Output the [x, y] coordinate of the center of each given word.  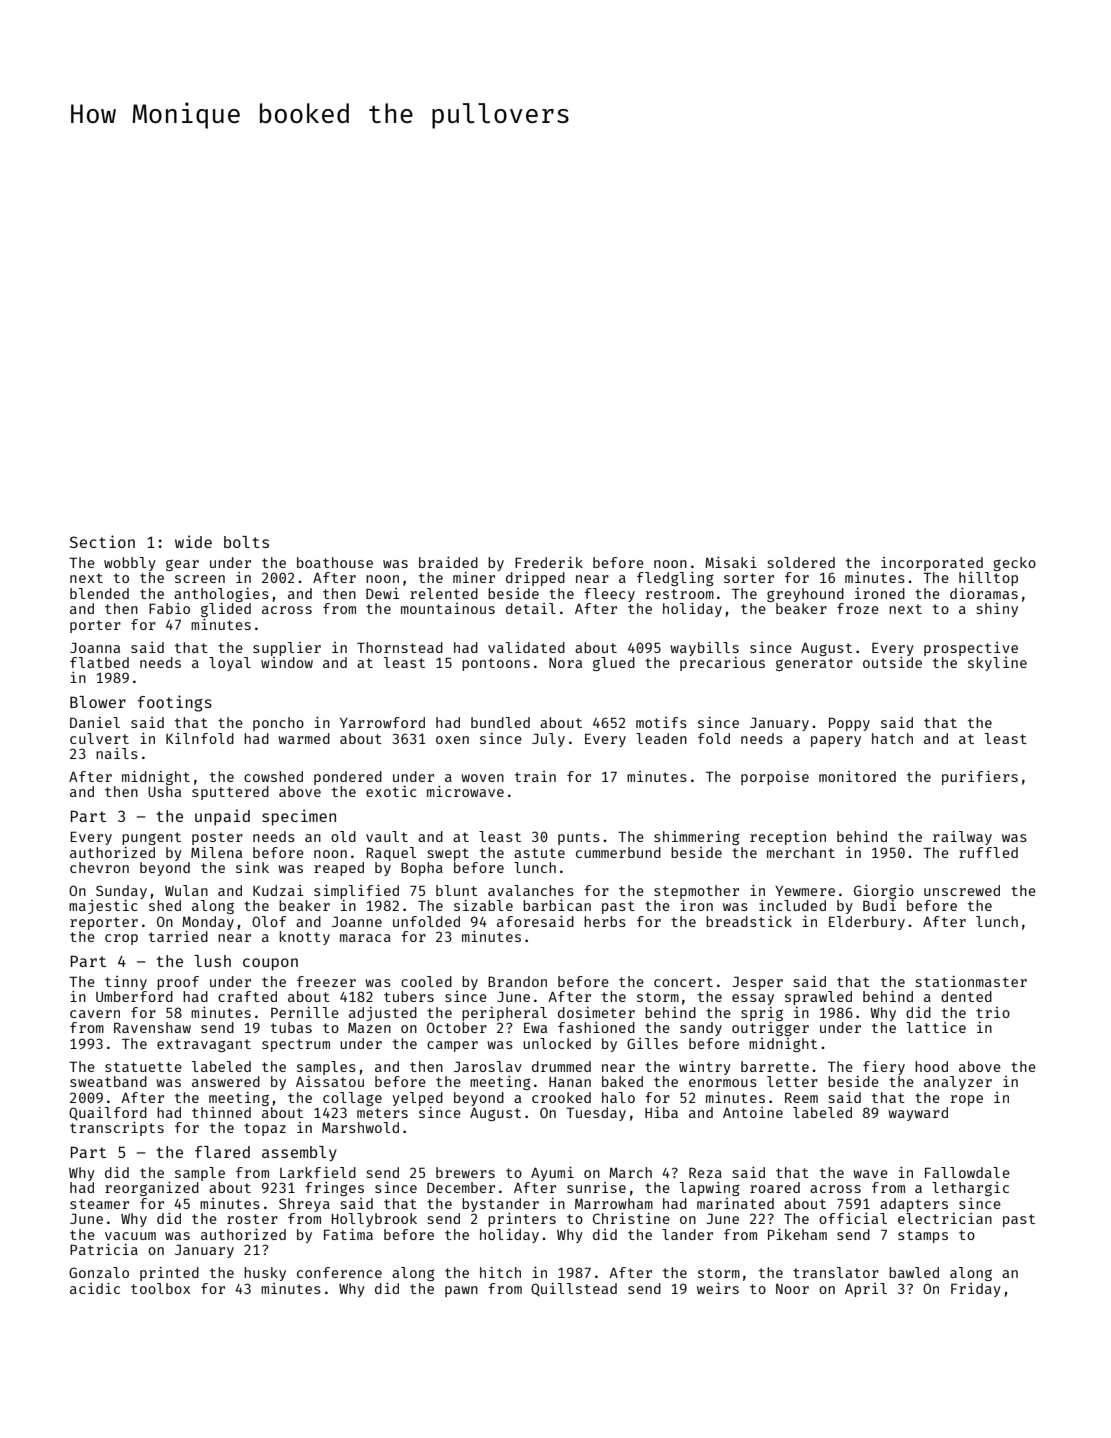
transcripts [117, 1128]
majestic [103, 907]
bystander [500, 1205]
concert [683, 982]
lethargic [970, 1189]
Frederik [549, 562]
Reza [705, 1173]
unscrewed [962, 890]
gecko [1014, 564]
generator [814, 664]
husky [265, 1274]
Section [102, 541]
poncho [278, 724]
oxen [452, 740]
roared [775, 1187]
